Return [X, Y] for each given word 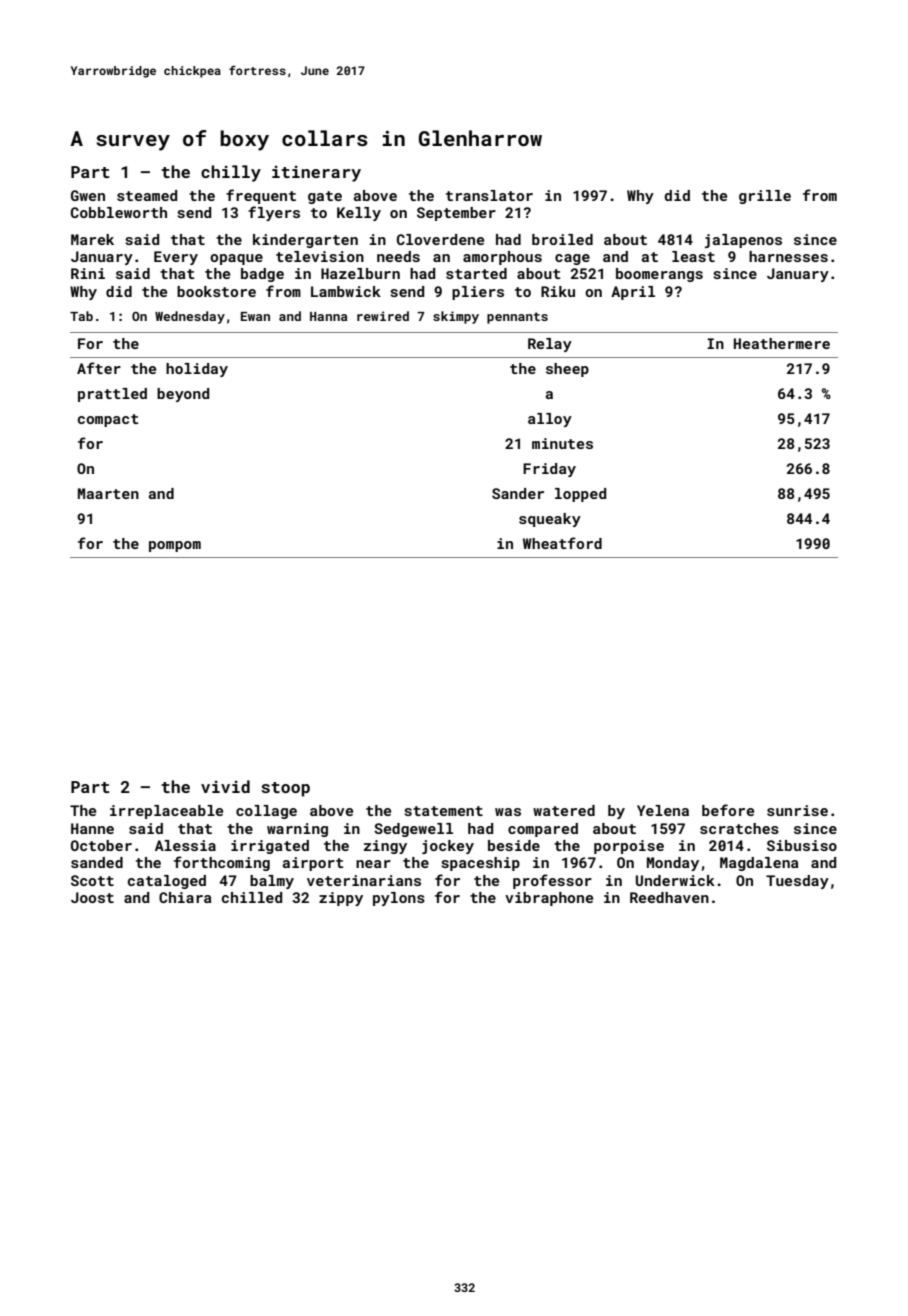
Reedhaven [669, 897]
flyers [274, 213]
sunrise [797, 810]
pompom [175, 546]
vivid [225, 786]
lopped [580, 495]
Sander [518, 493]
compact [108, 420]
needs [398, 256]
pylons [399, 899]
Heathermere [782, 343]
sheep [567, 370]
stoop [285, 789]
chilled [252, 897]
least [693, 256]
